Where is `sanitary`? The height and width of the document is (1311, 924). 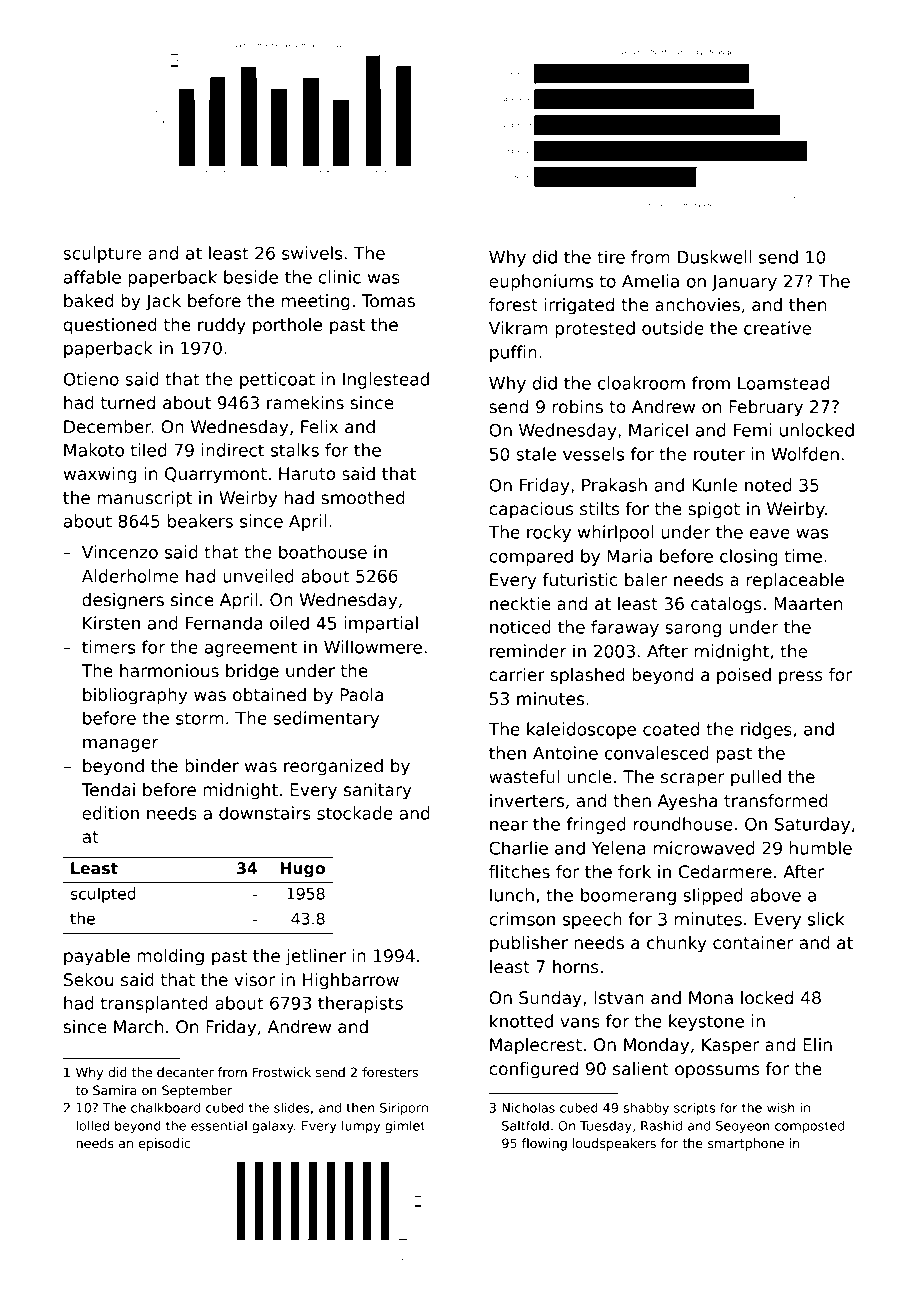
sanitary is located at coordinates (378, 791).
